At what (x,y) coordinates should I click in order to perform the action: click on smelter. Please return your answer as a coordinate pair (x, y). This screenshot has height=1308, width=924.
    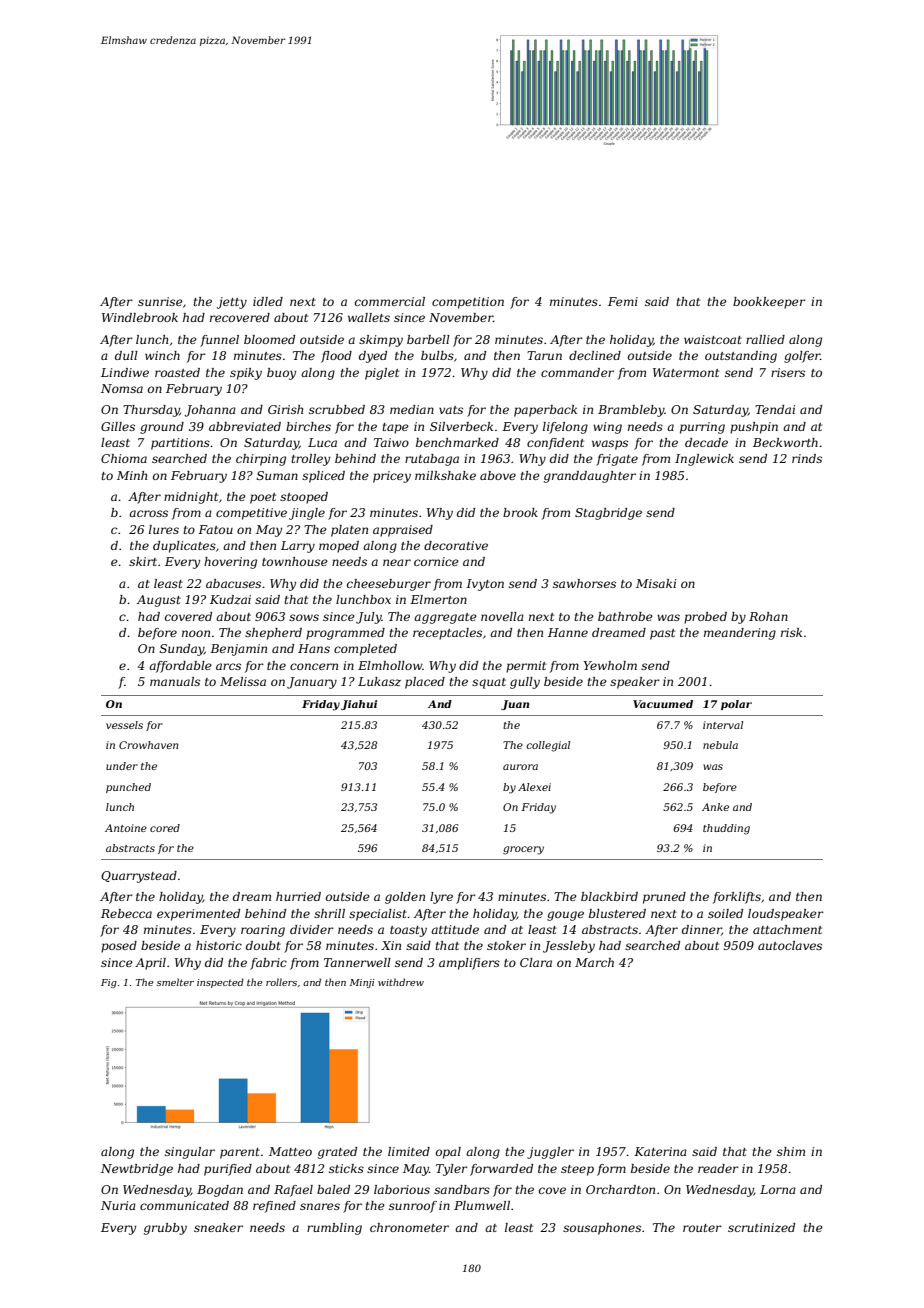
    Looking at the image, I should click on (175, 982).
